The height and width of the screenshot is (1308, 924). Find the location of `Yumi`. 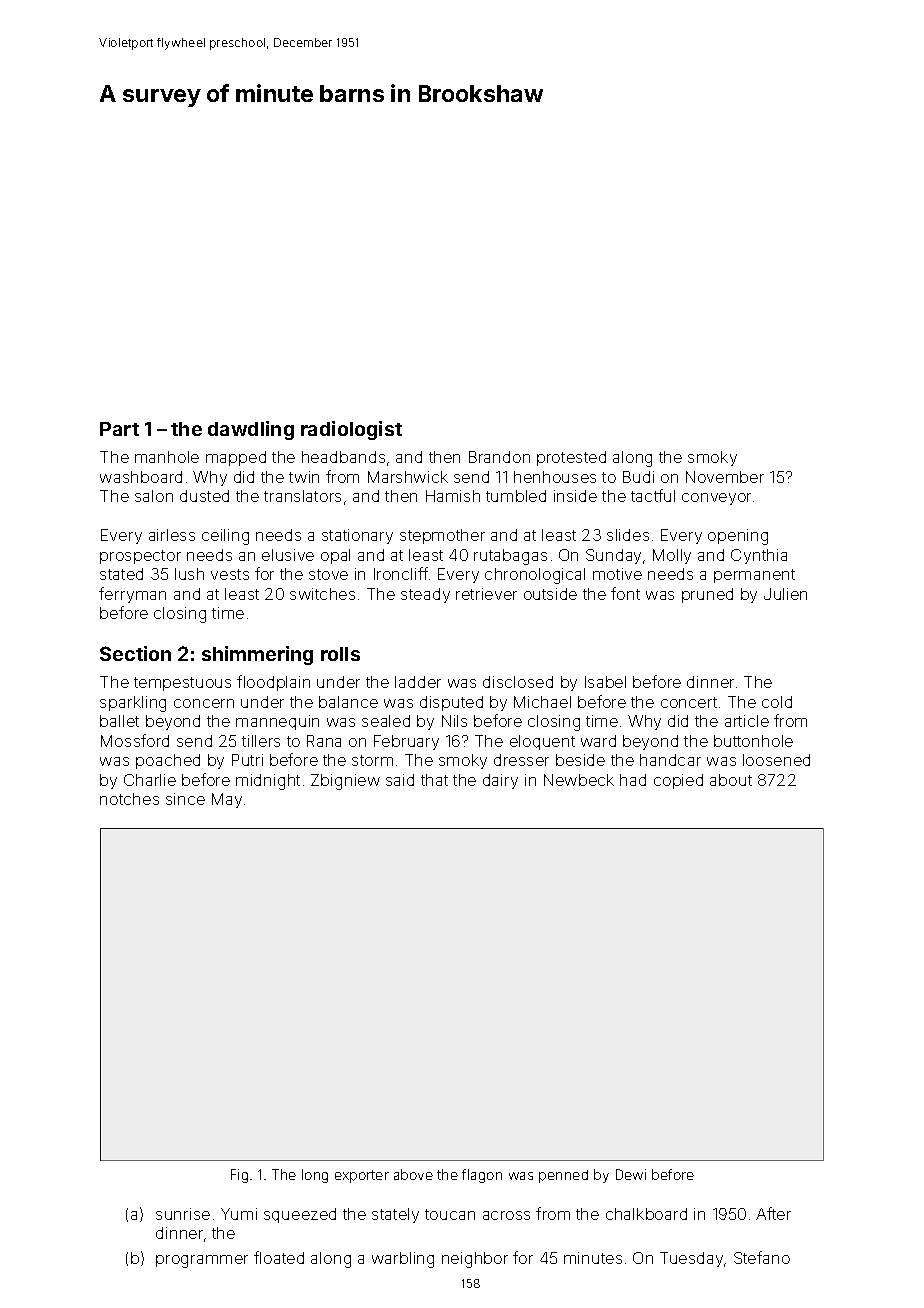

Yumi is located at coordinates (239, 1214).
